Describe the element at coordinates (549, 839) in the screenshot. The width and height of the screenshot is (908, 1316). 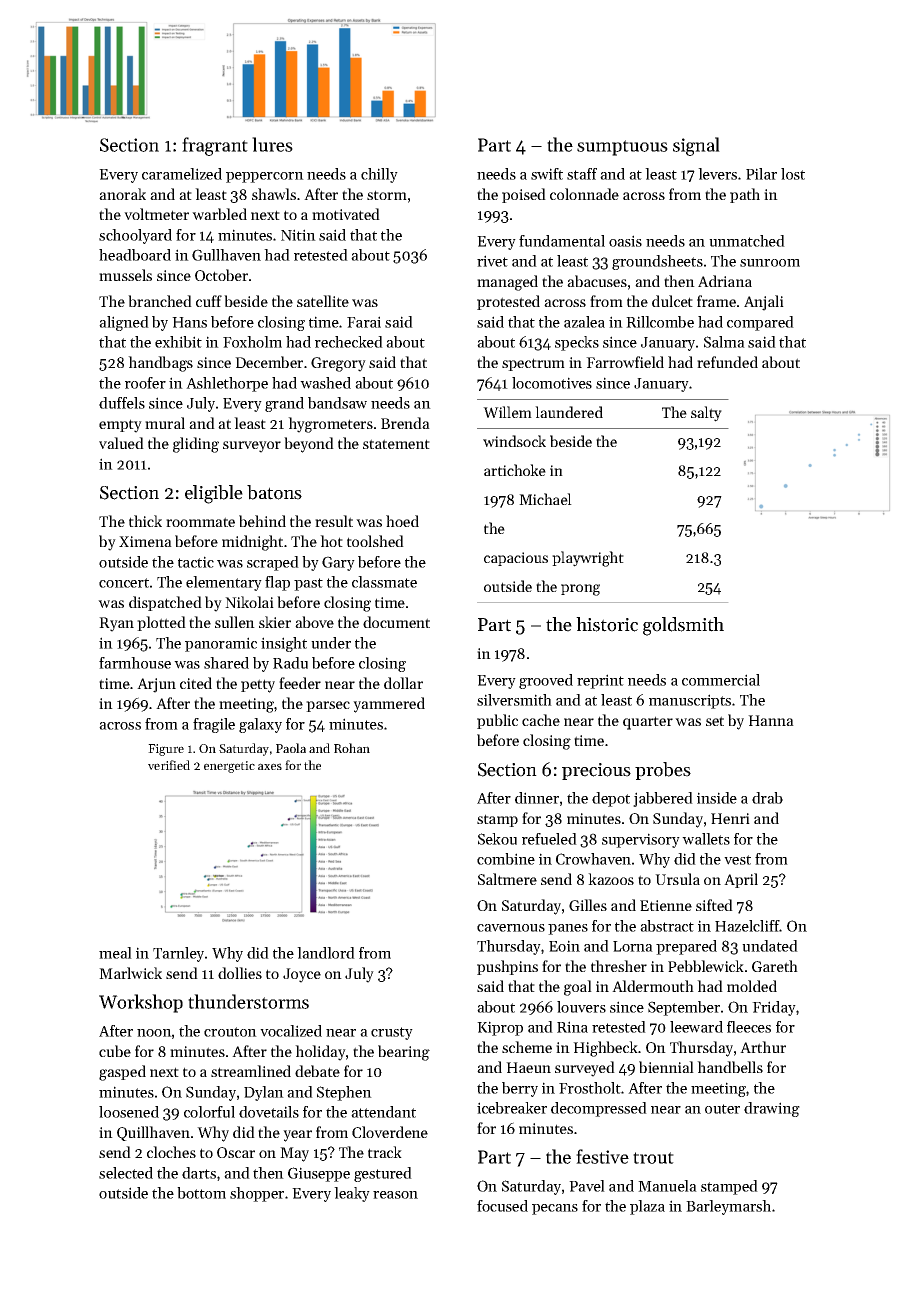
I see `refueled` at that location.
